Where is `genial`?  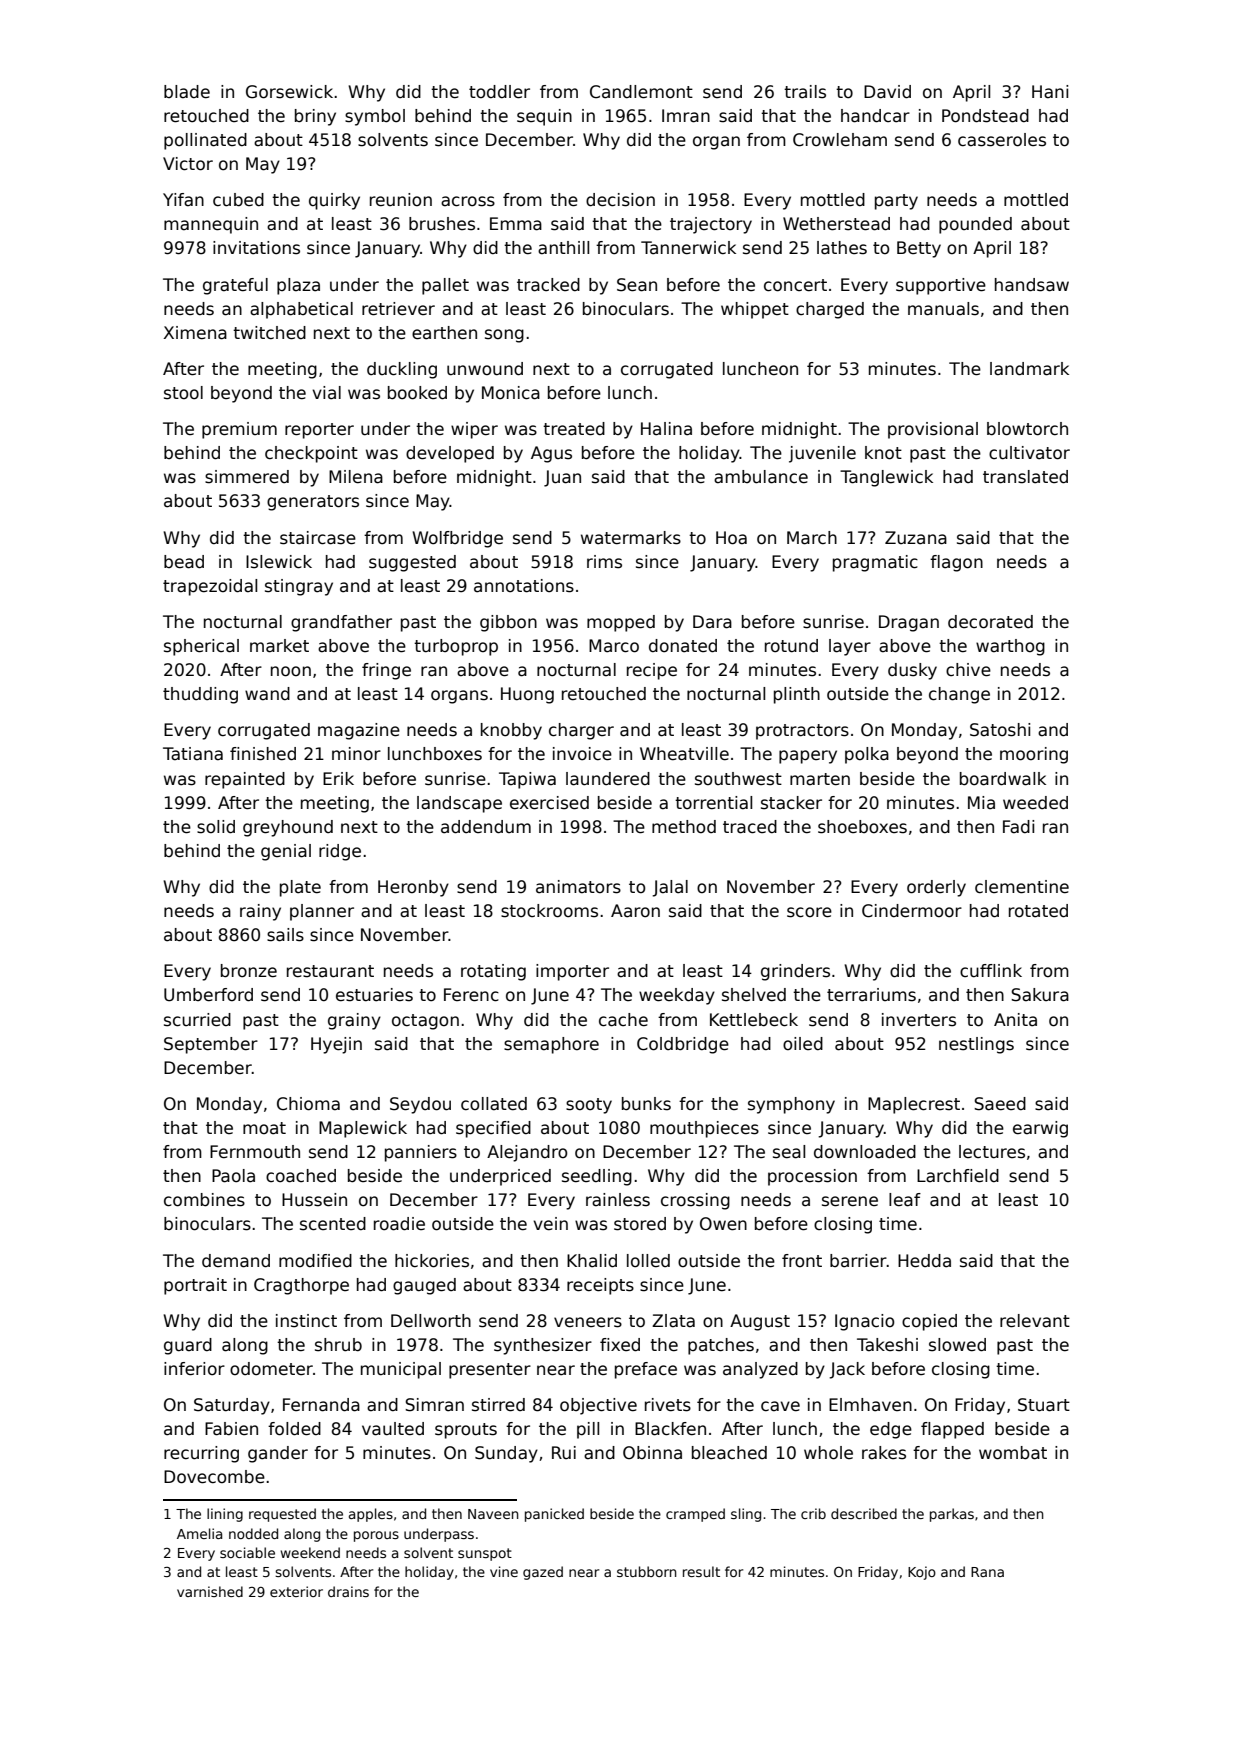
genial is located at coordinates (286, 852).
